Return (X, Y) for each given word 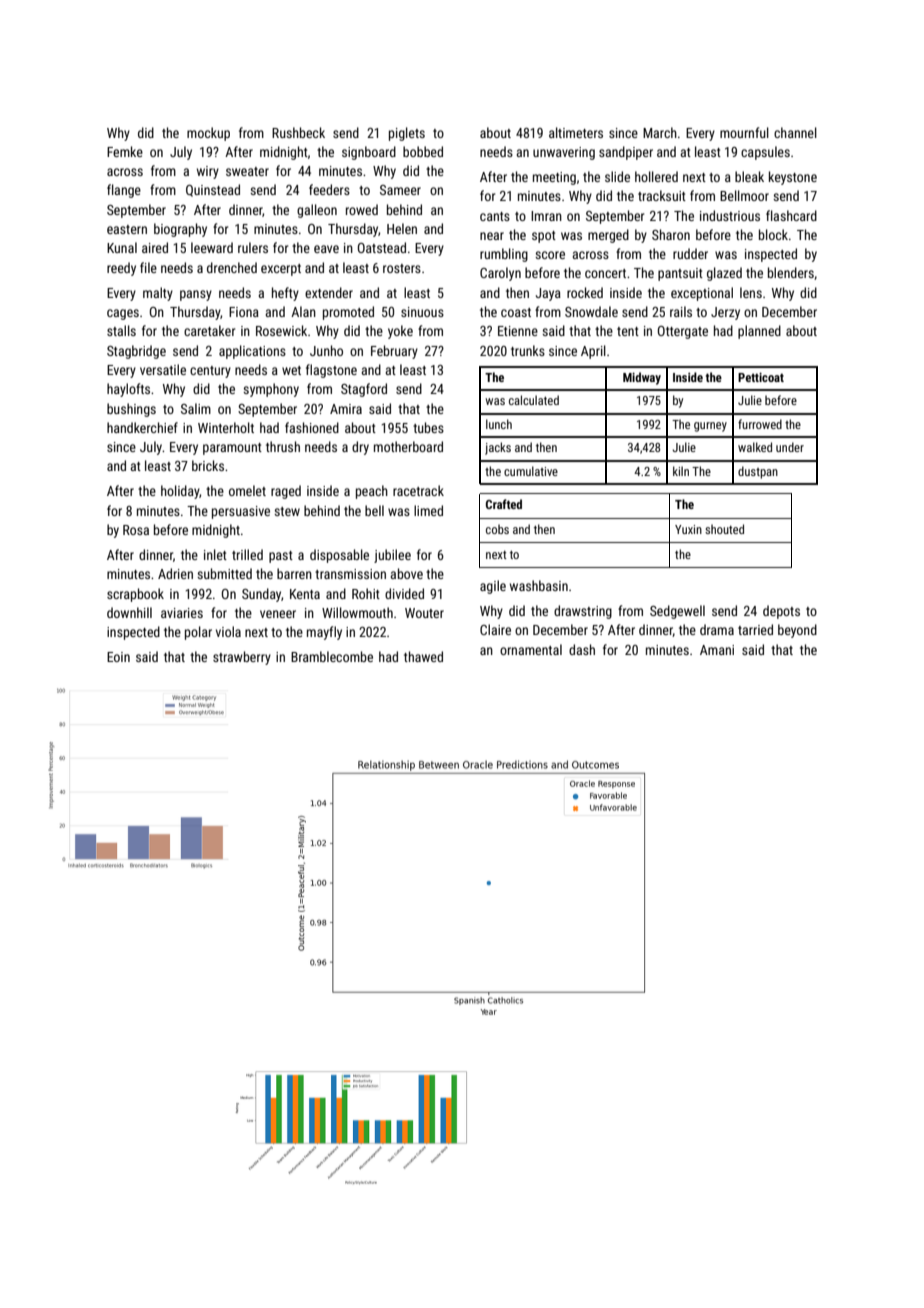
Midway (642, 378)
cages (123, 314)
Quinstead (213, 190)
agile (493, 587)
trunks (528, 350)
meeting (554, 178)
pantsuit (680, 274)
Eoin (118, 657)
